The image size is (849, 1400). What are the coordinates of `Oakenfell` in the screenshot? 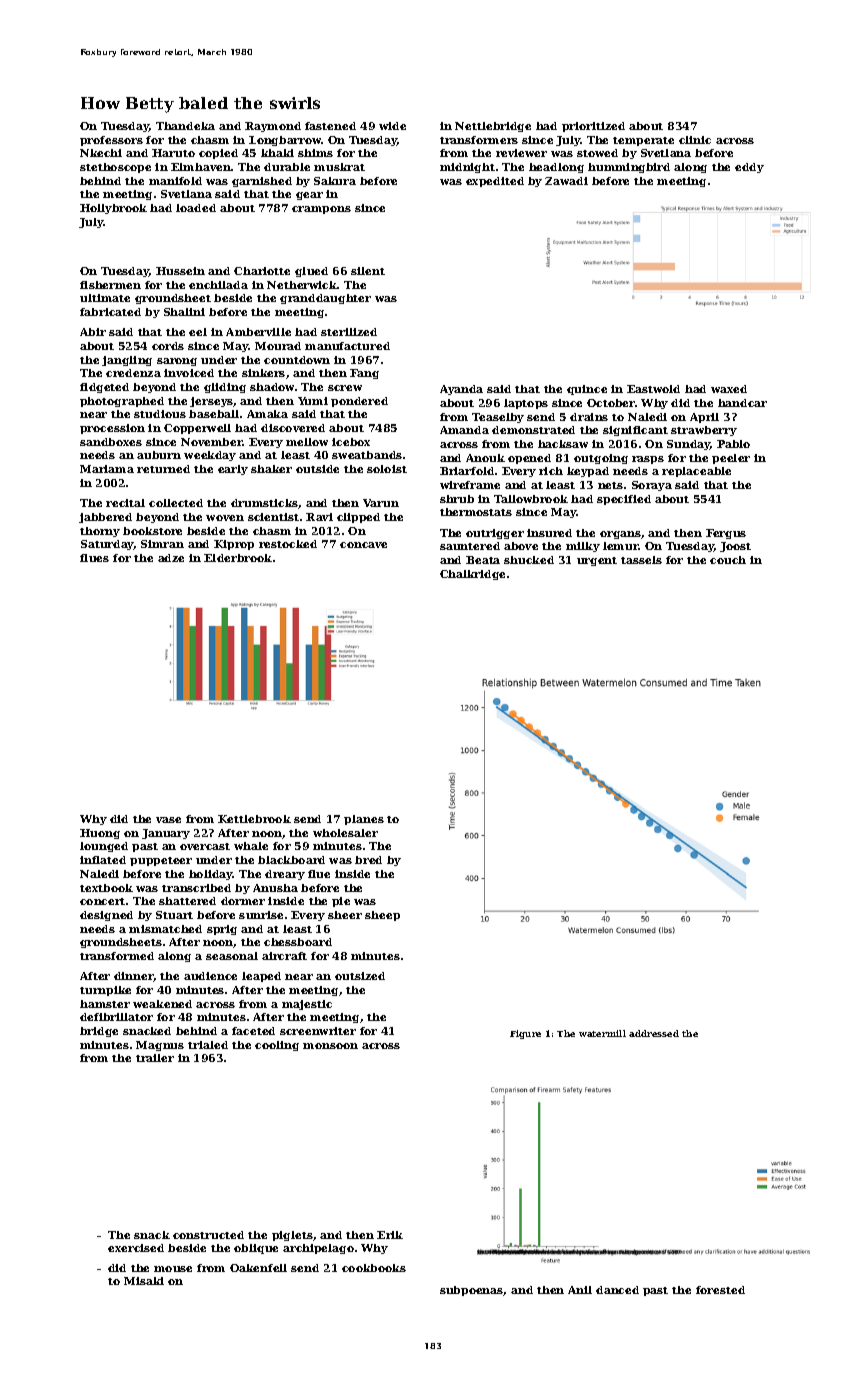 It's located at (258, 1268).
